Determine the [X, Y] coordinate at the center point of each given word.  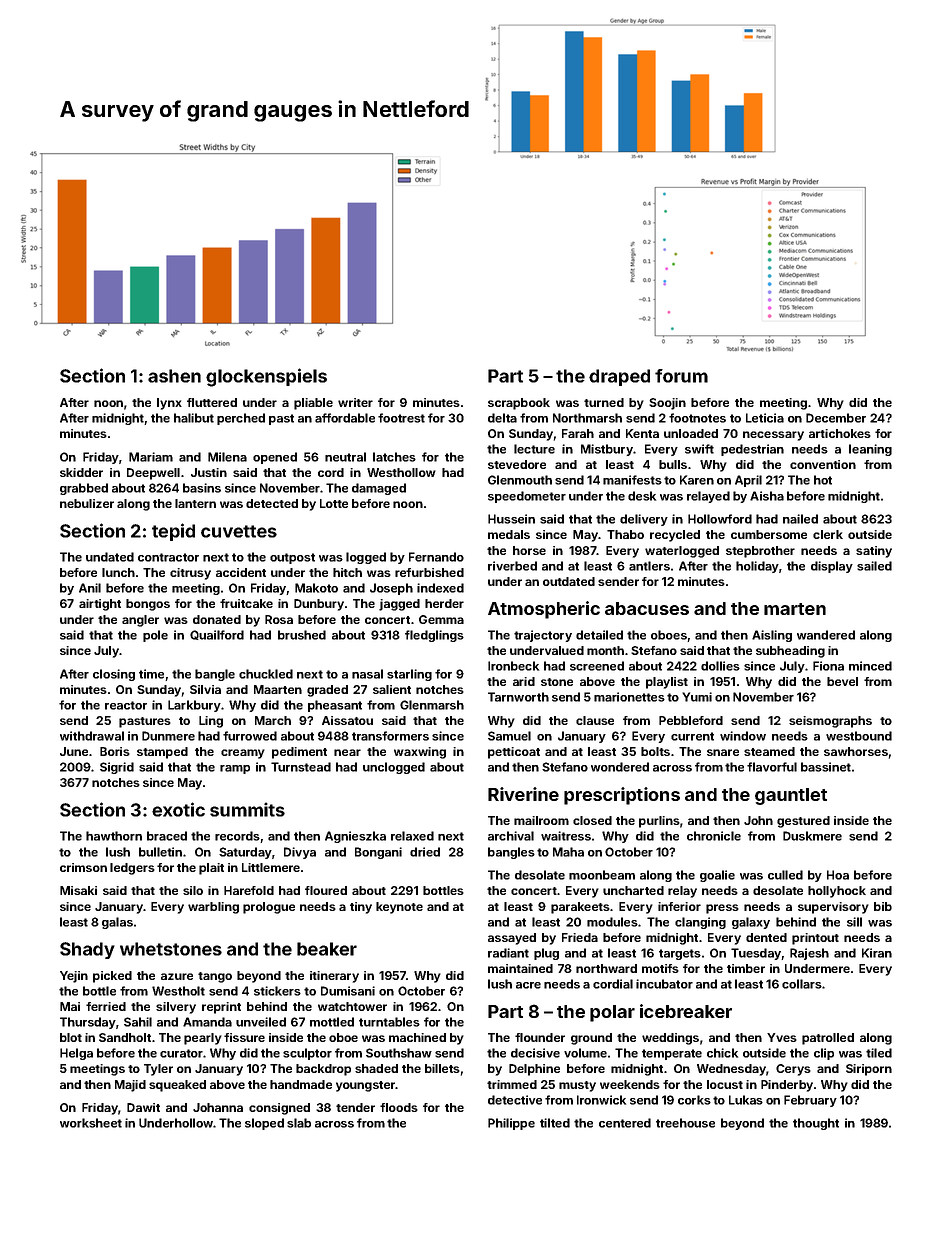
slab [299, 1123]
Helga [76, 1054]
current [692, 736]
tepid [173, 532]
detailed [599, 635]
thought [816, 1124]
